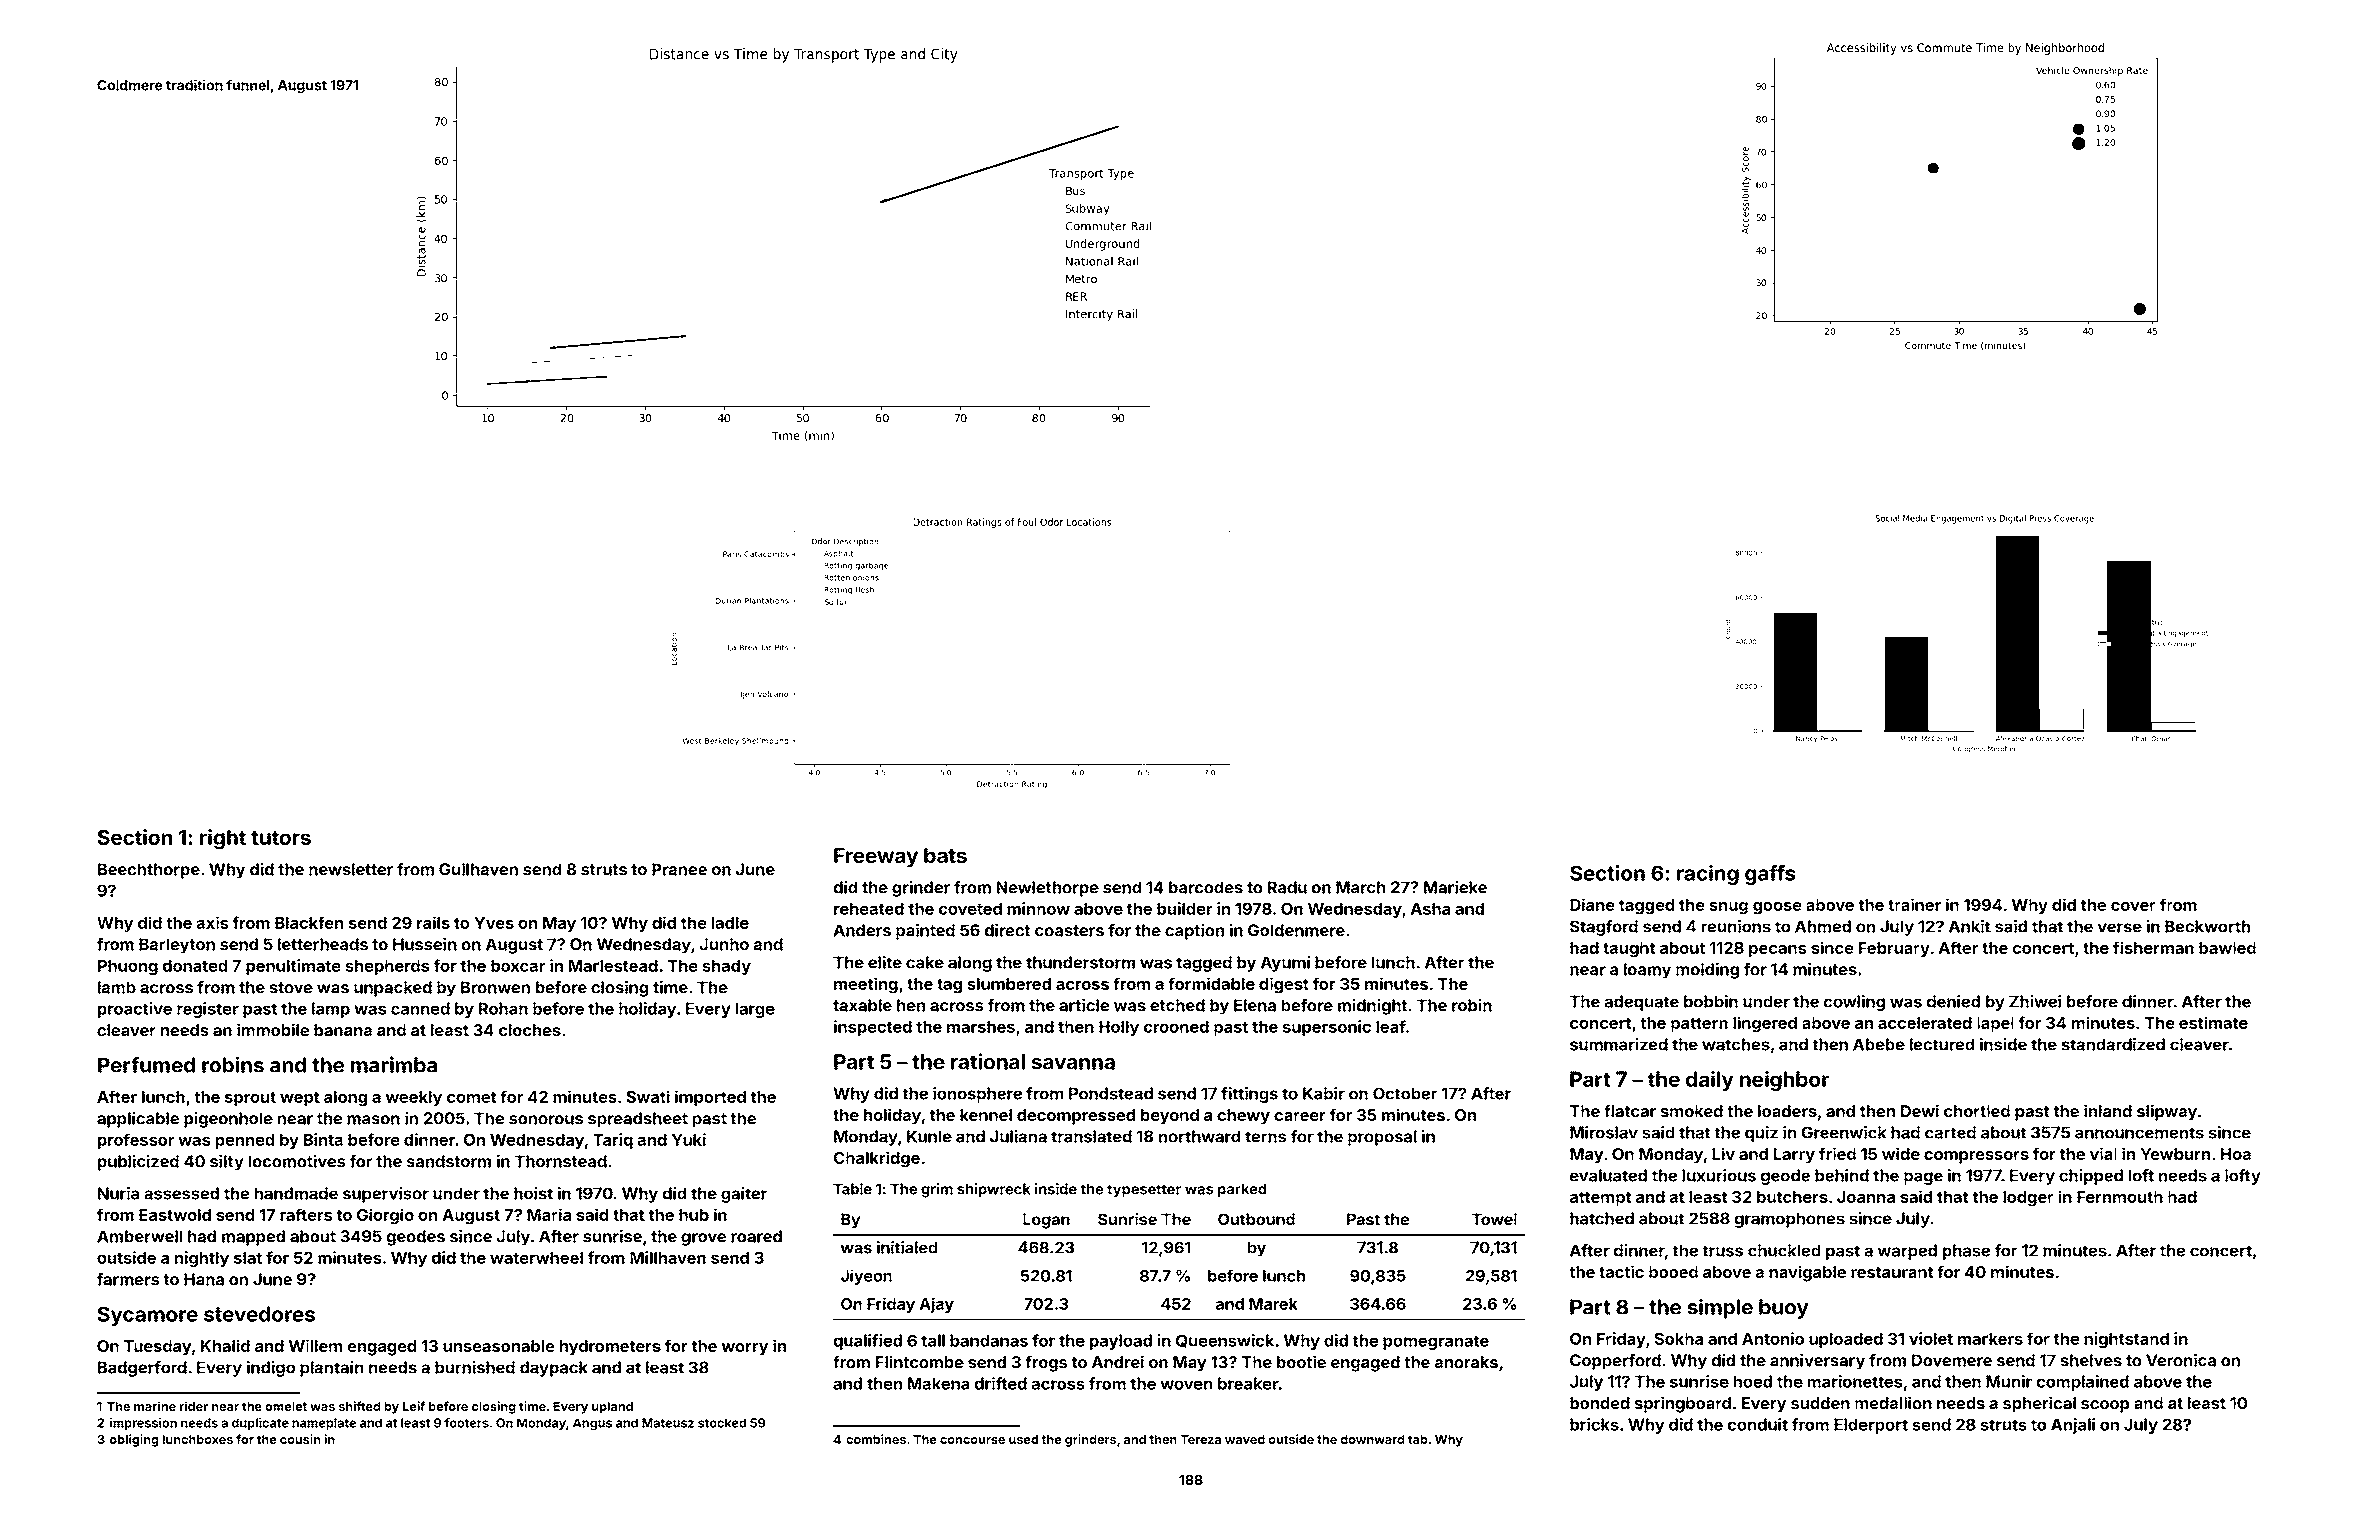 Image resolution: width=2358 pixels, height=1526 pixels. Describe the element at coordinates (1728, 908) in the screenshot. I see `snug` at that location.
